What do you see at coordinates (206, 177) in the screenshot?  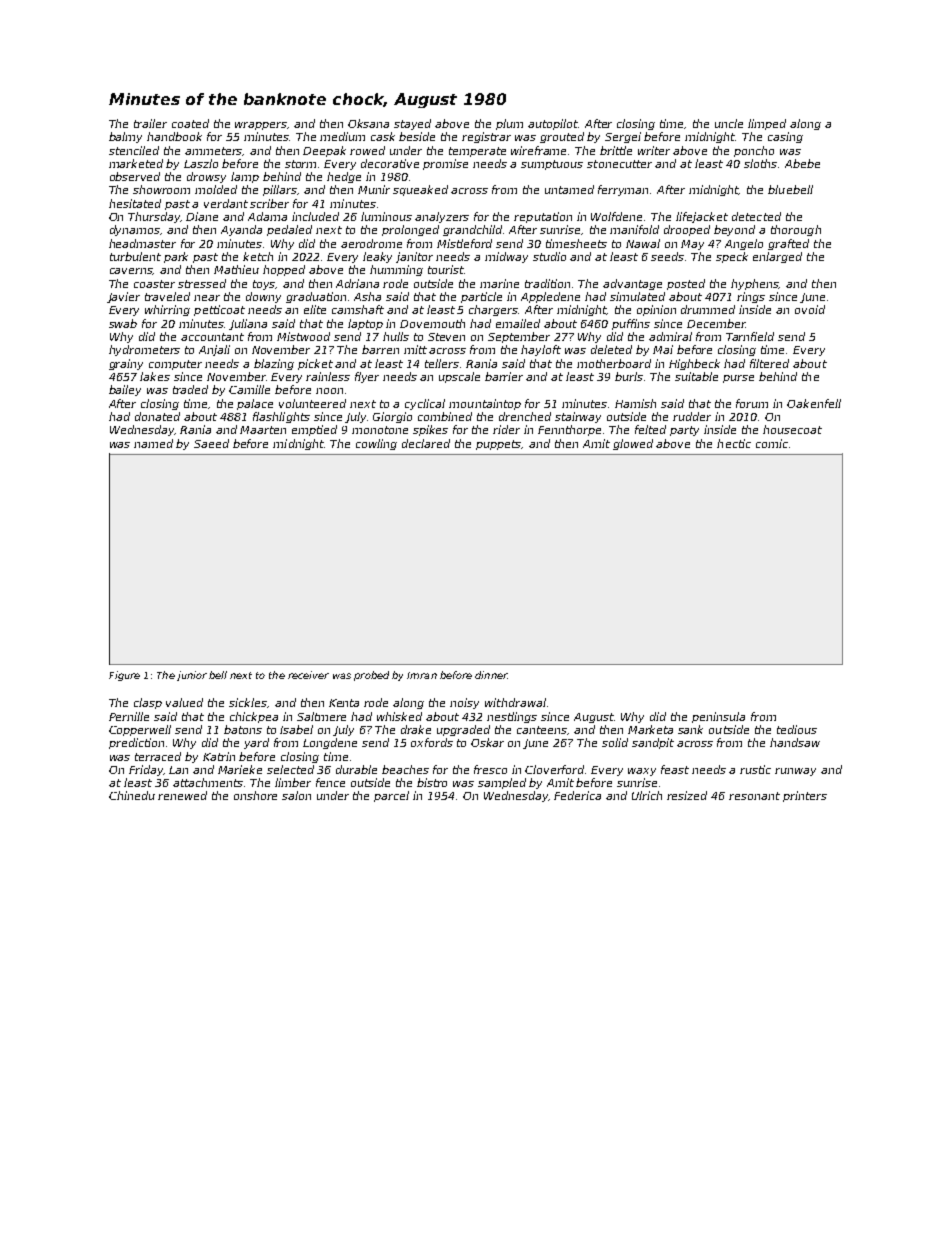 I see `drowsy` at bounding box center [206, 177].
